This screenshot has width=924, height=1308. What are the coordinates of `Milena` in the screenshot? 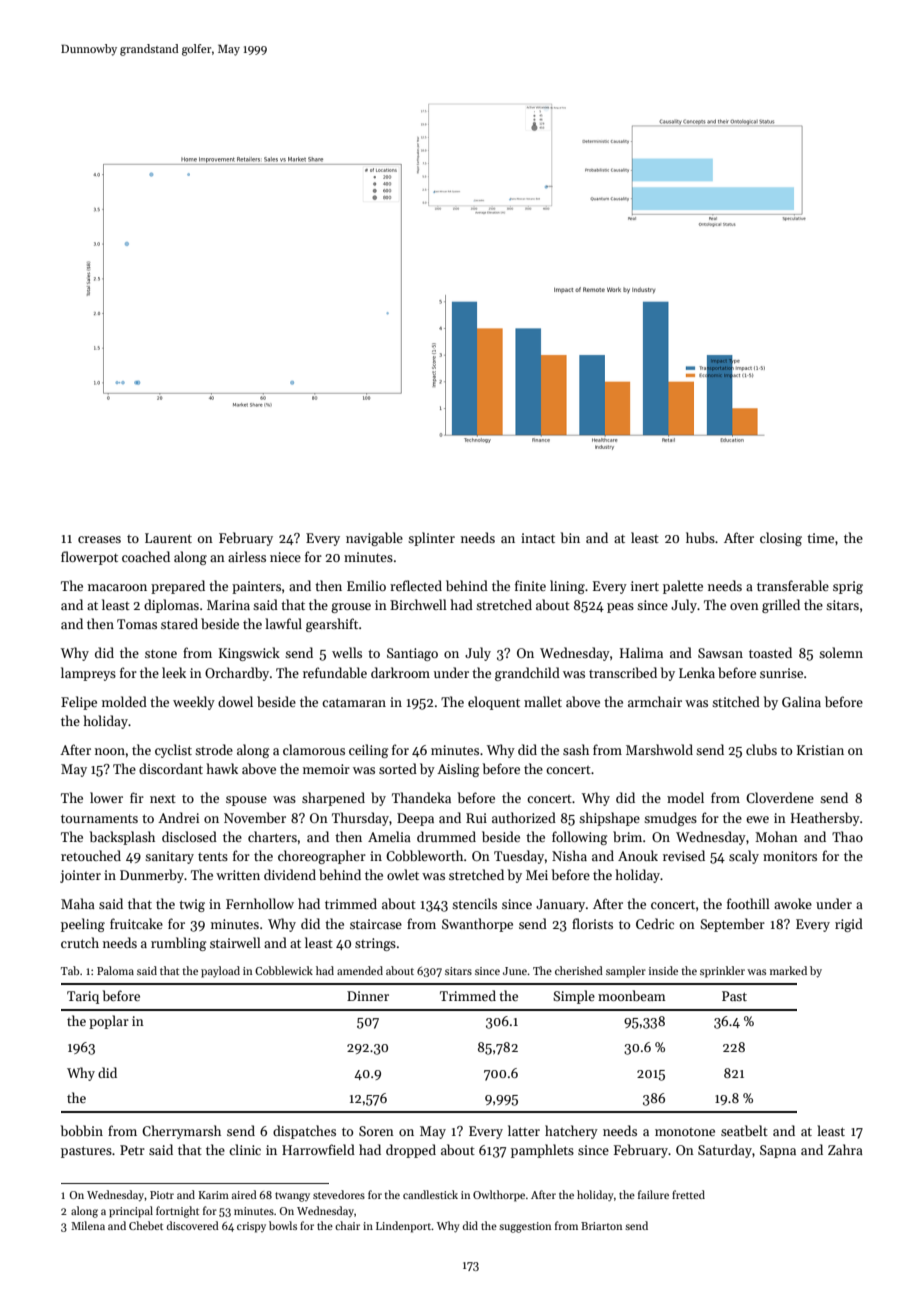 It's located at (88, 1225).
